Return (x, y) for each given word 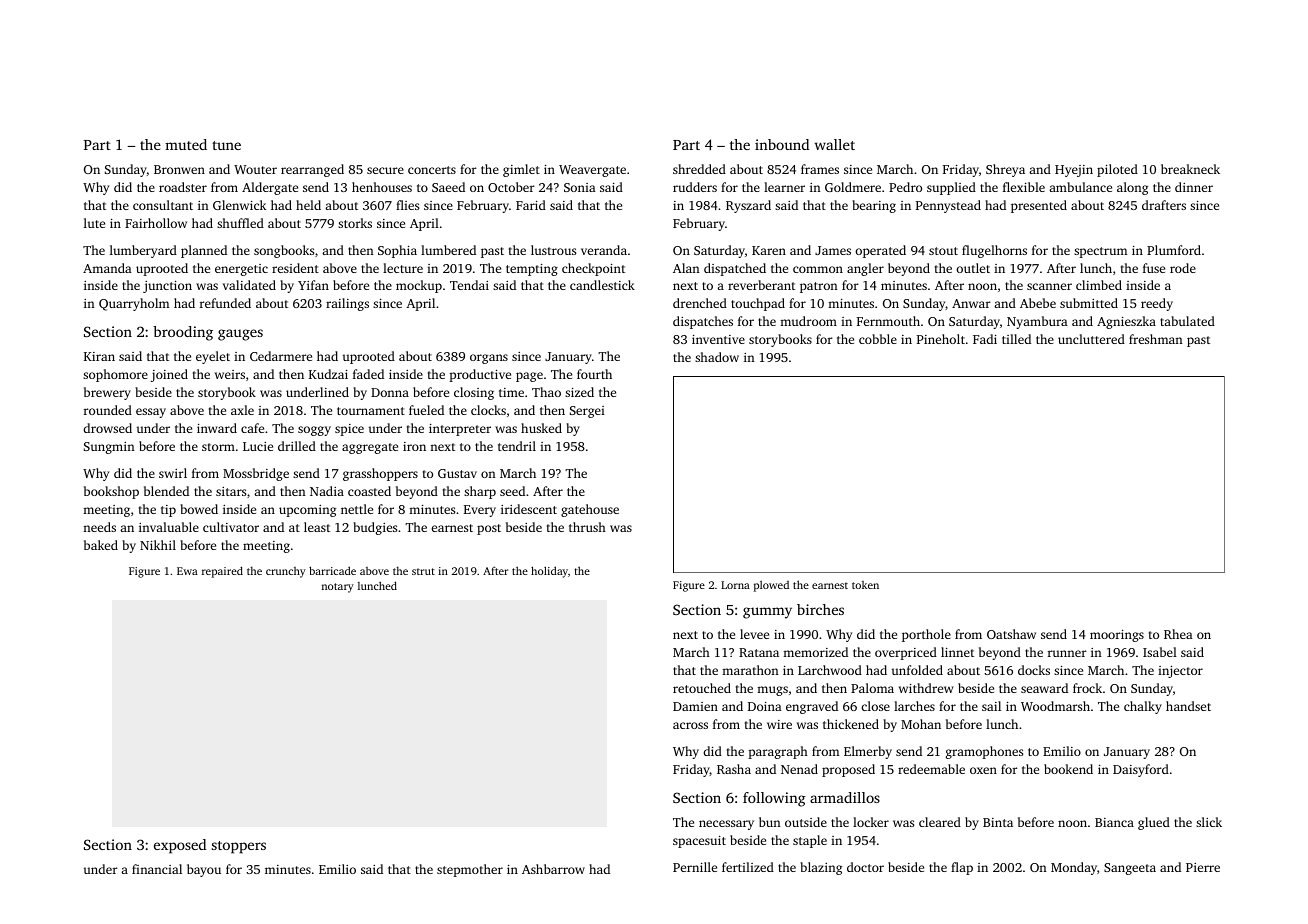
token (865, 585)
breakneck (1190, 169)
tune (226, 145)
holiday (549, 572)
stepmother (470, 870)
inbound (782, 144)
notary (338, 588)
